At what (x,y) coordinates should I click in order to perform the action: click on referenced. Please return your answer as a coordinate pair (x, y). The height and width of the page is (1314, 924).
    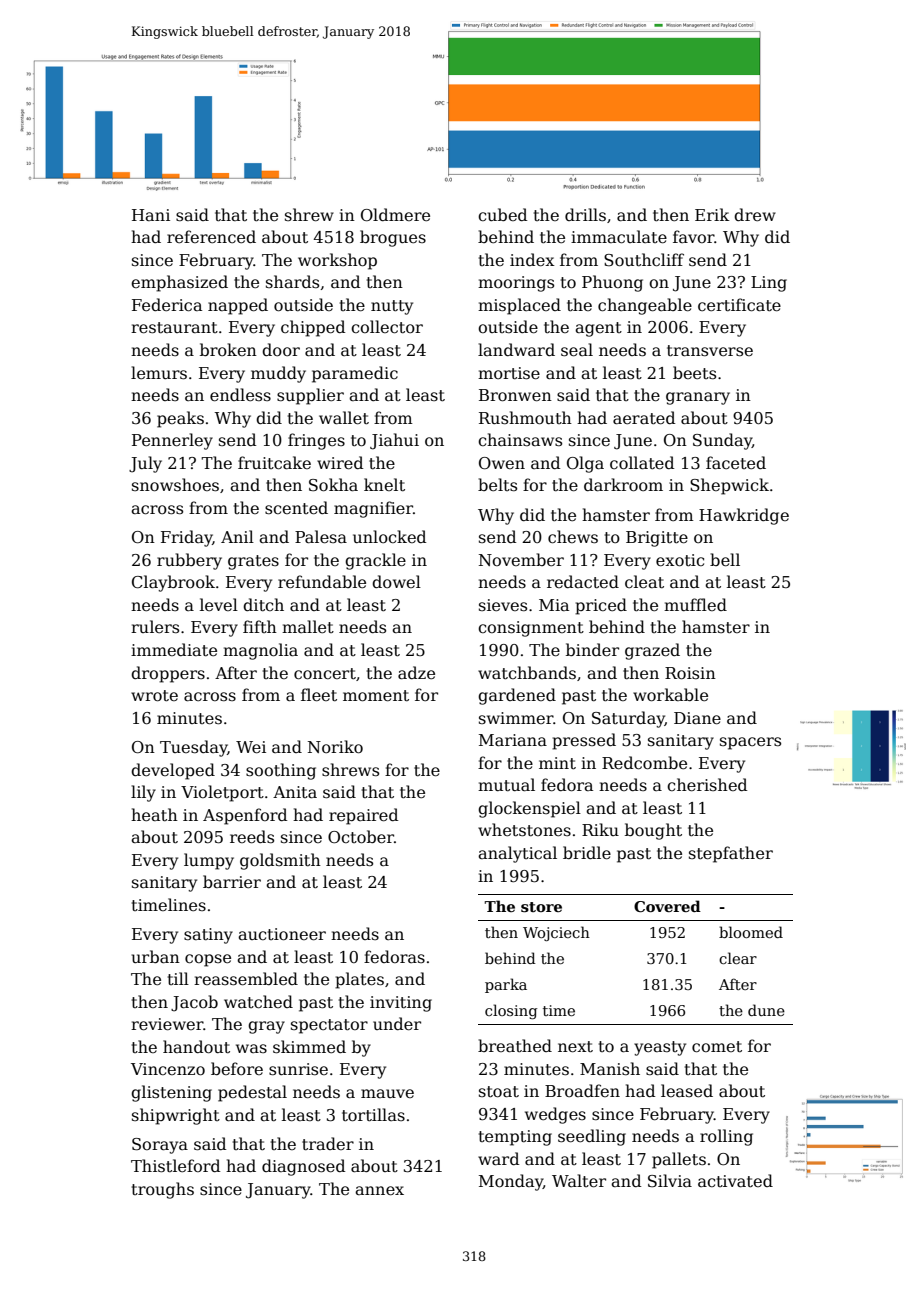
    Looking at the image, I should click on (211, 236).
